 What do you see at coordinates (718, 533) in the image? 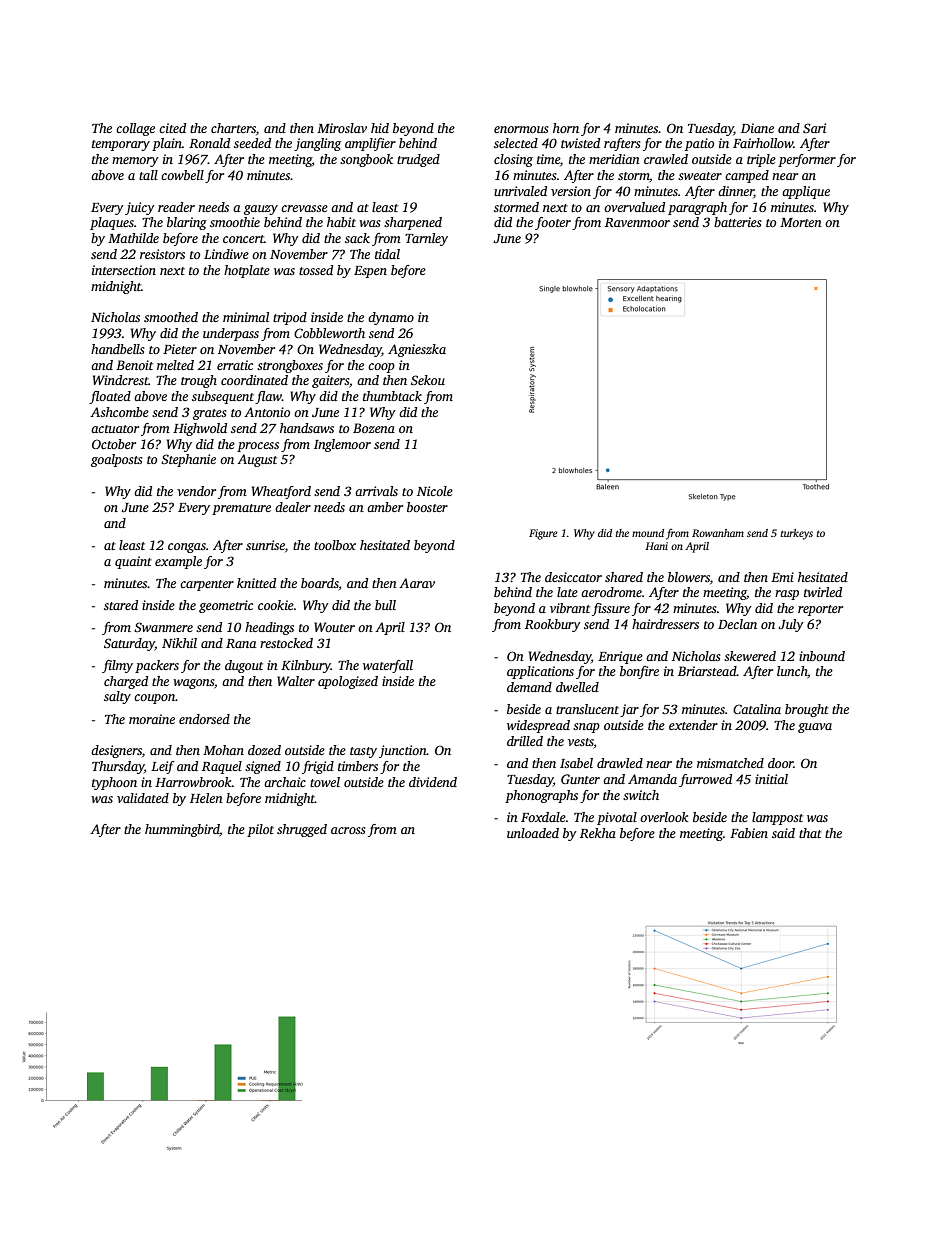
I see `Rowanham` at bounding box center [718, 533].
